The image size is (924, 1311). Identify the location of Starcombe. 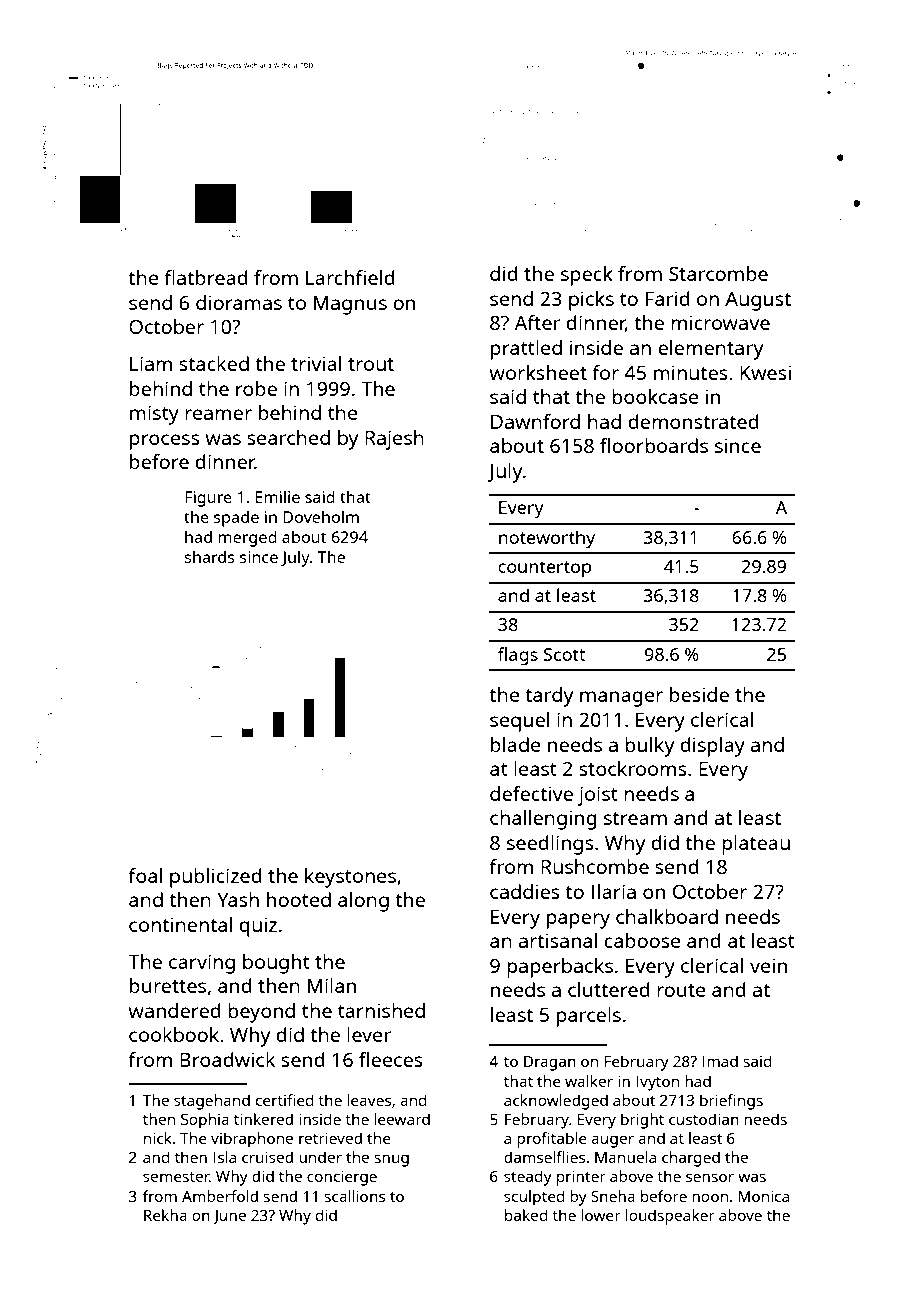
(718, 273).
